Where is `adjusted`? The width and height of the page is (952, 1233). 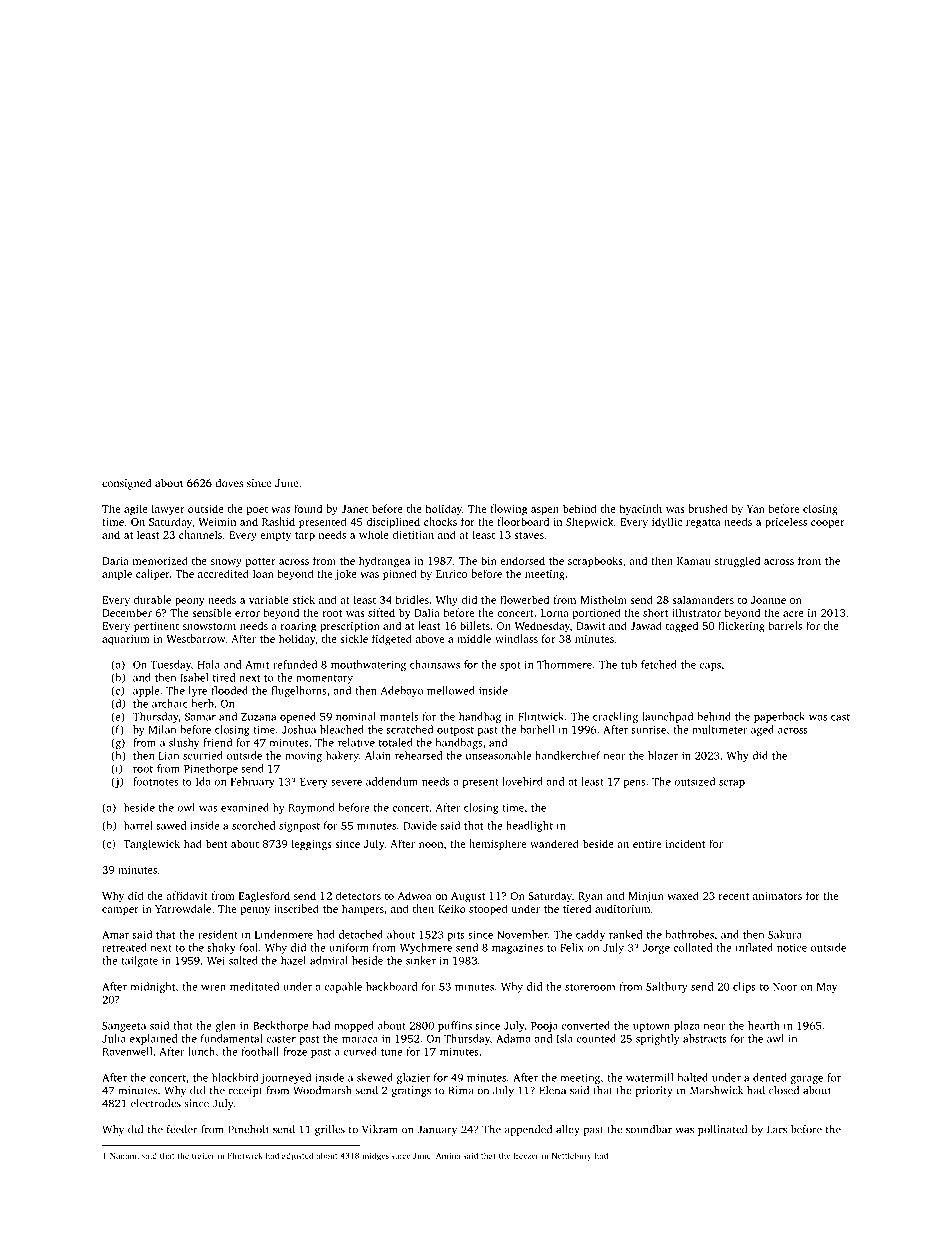 adjusted is located at coordinates (298, 1156).
